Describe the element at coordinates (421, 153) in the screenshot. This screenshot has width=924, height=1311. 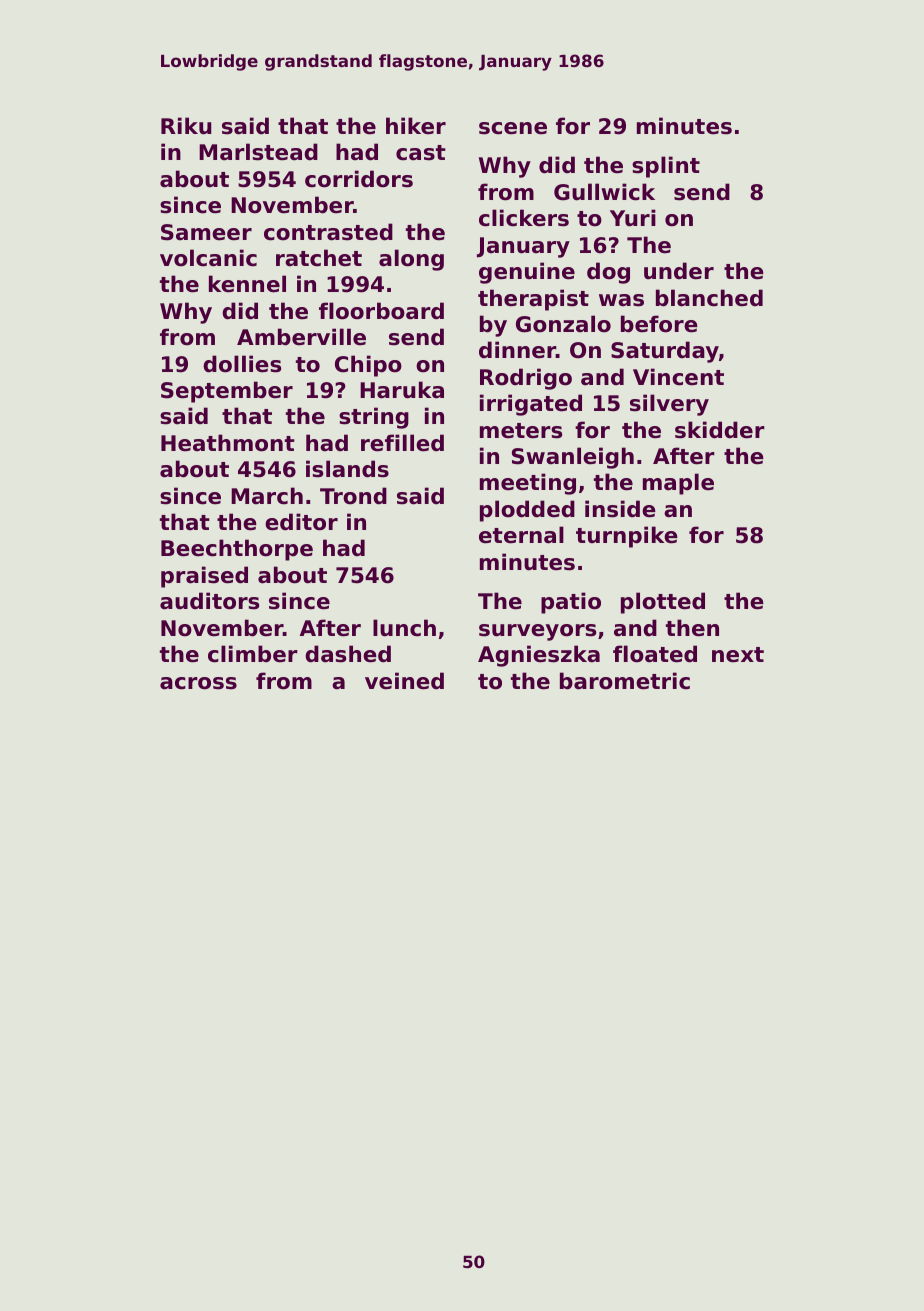
I see `cast` at that location.
